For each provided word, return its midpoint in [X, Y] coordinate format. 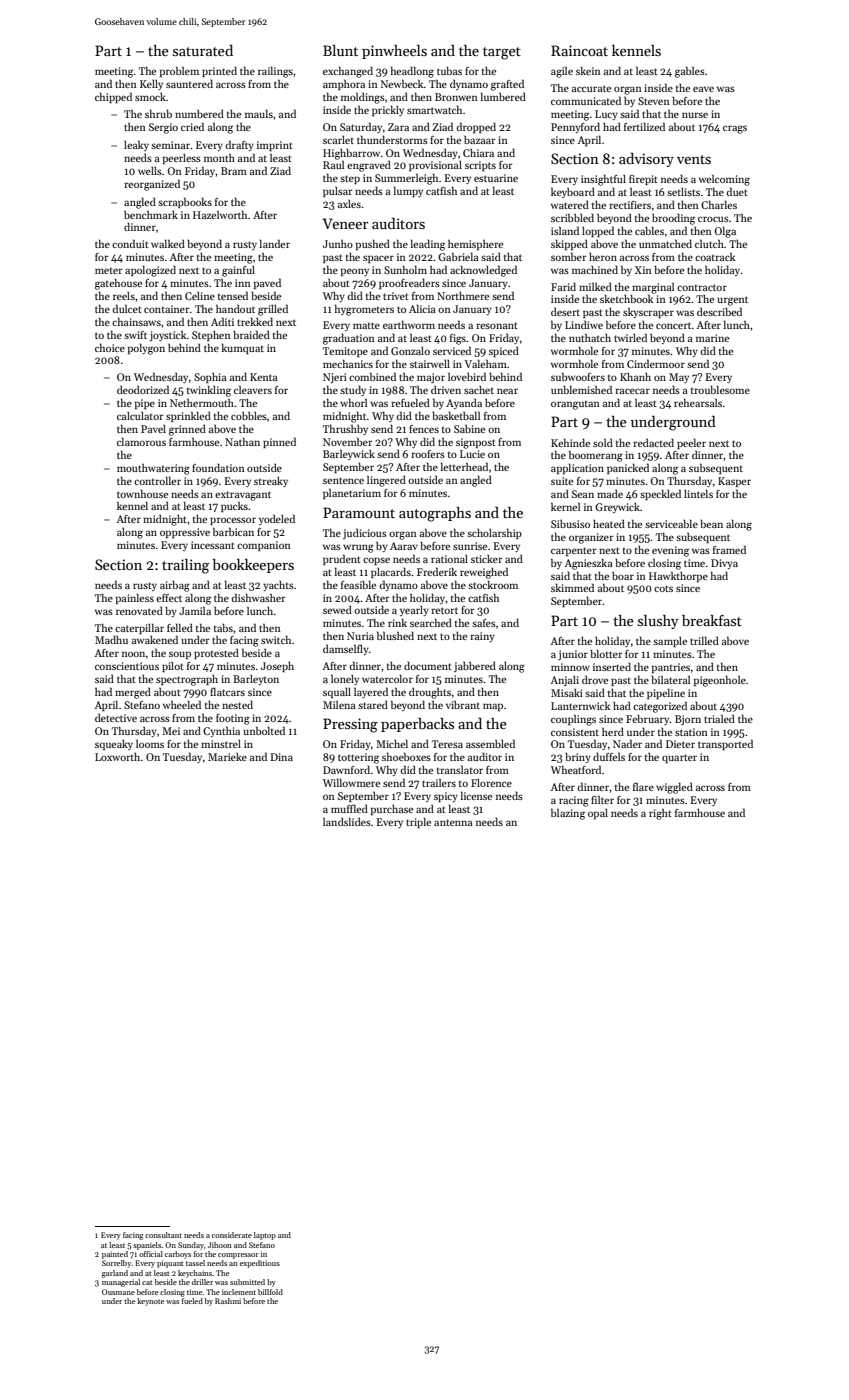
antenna [453, 822]
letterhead [464, 466]
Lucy [606, 115]
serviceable [671, 523]
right [660, 814]
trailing [185, 566]
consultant [163, 1235]
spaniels [147, 1246]
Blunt [340, 50]
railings [275, 72]
